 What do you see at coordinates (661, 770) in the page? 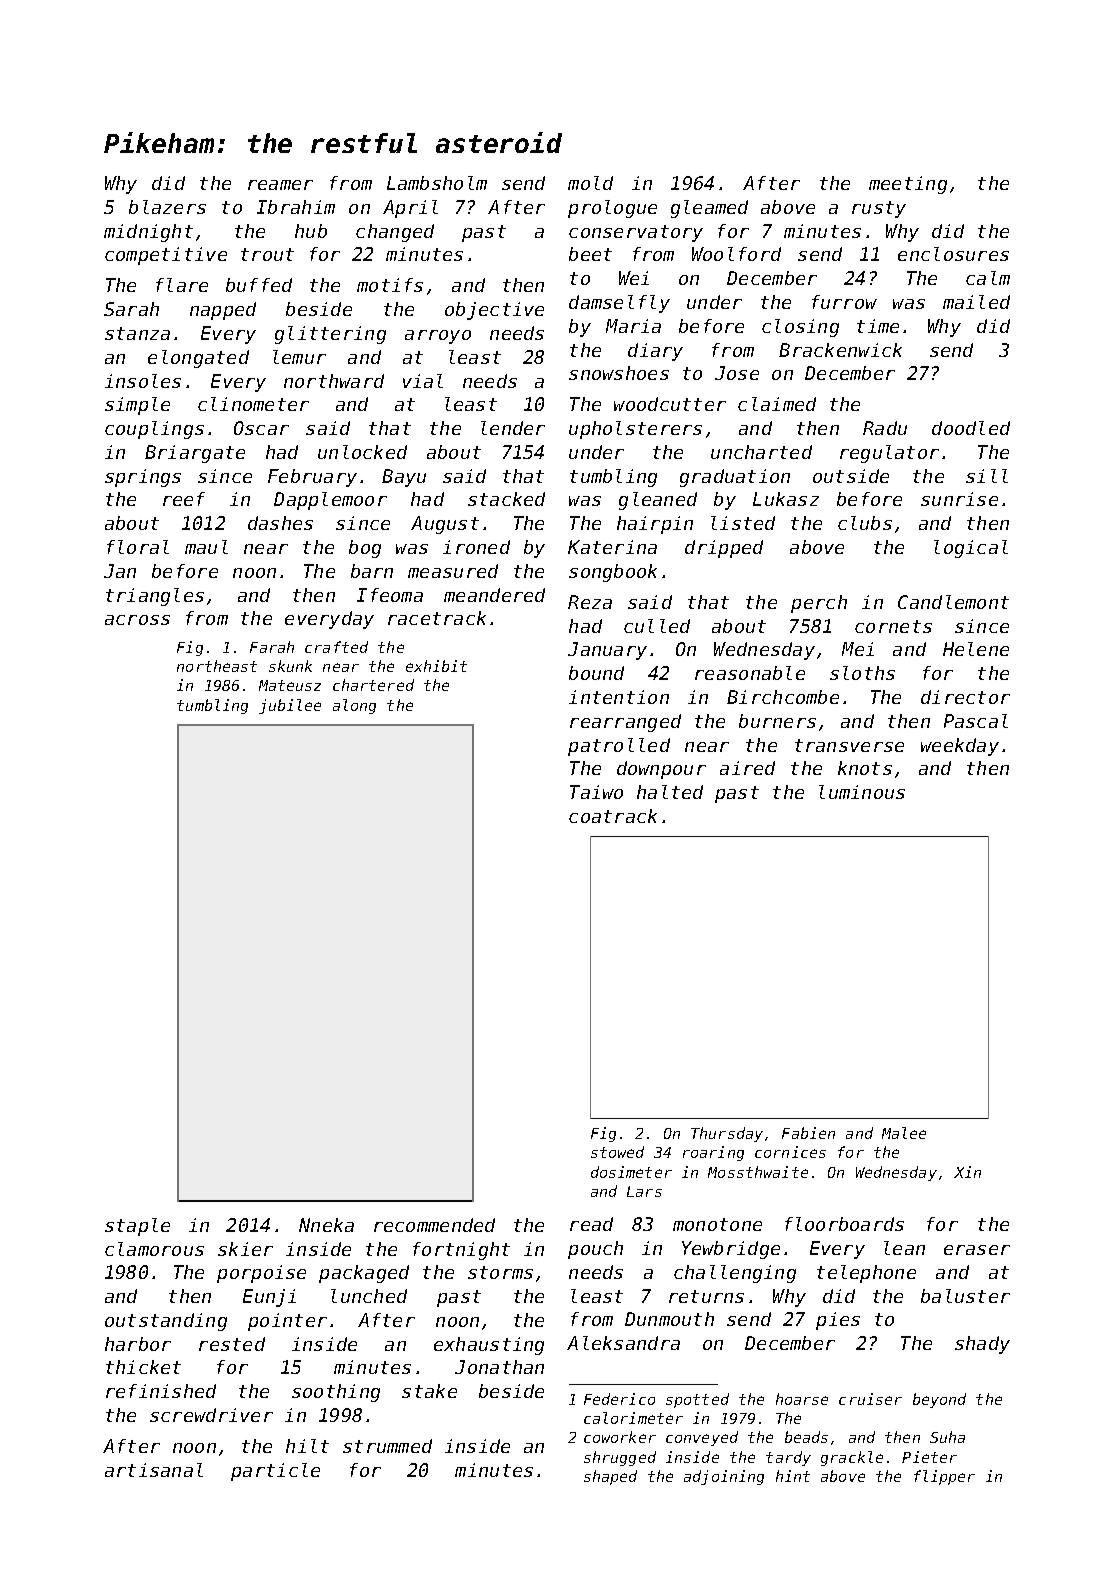
I see `downpour` at bounding box center [661, 770].
